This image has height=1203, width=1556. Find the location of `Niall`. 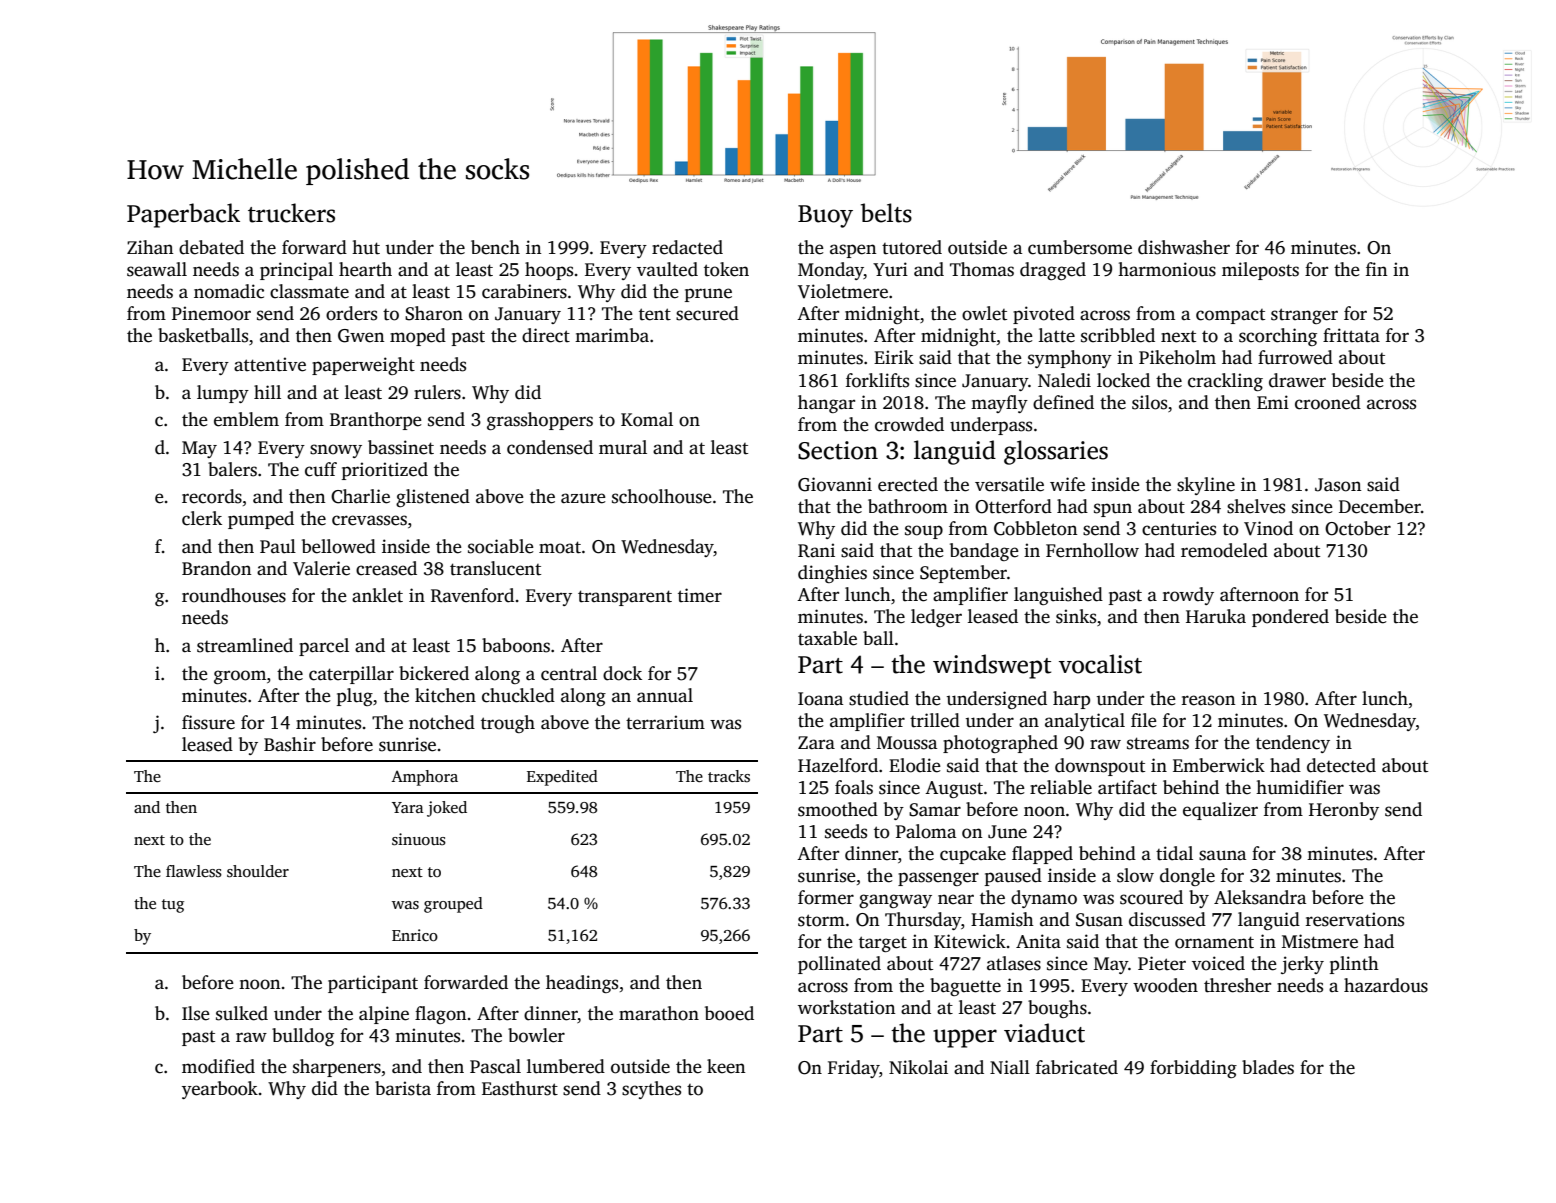

Niall is located at coordinates (1010, 1067).
